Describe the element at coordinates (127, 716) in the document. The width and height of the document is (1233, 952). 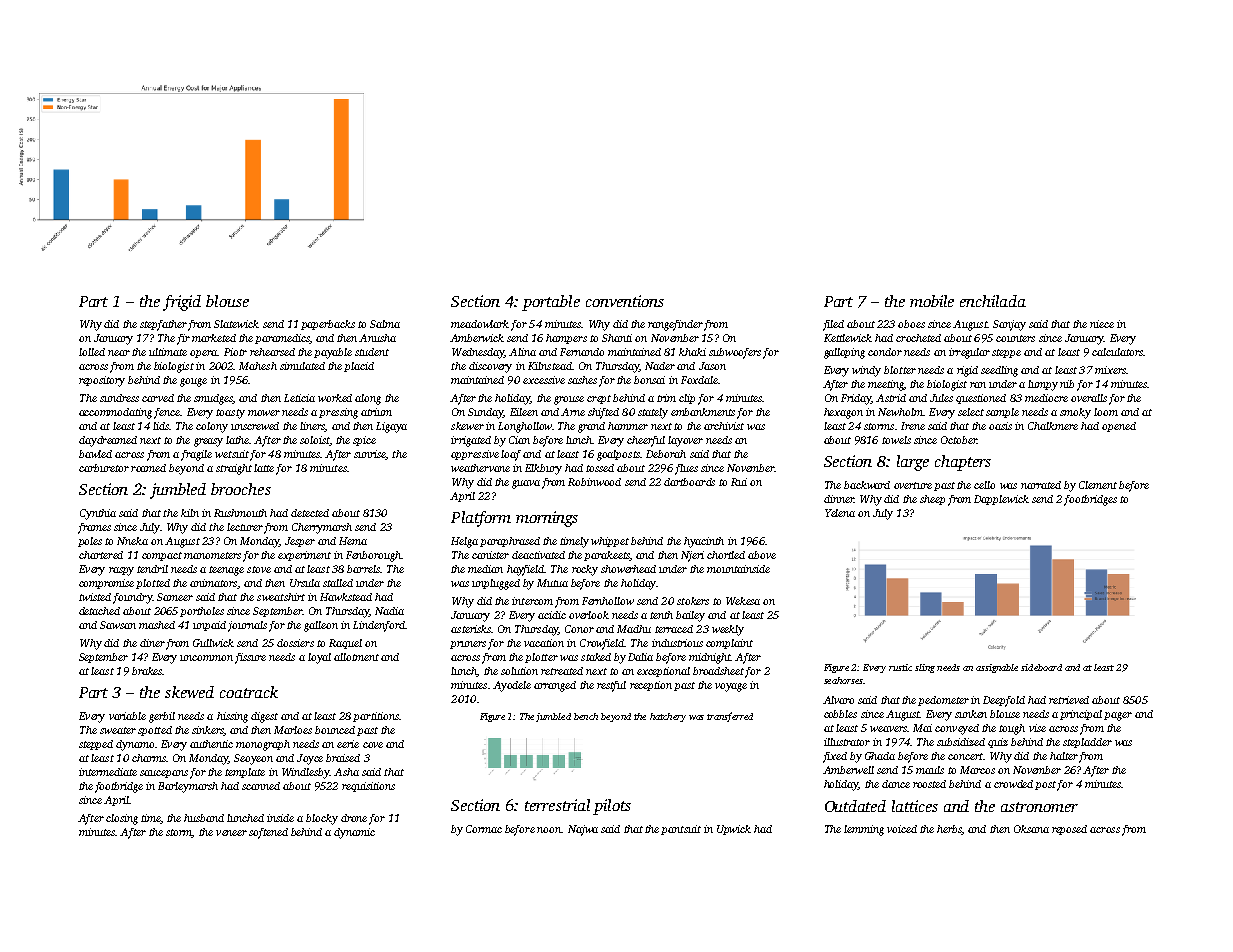
I see `variable` at that location.
